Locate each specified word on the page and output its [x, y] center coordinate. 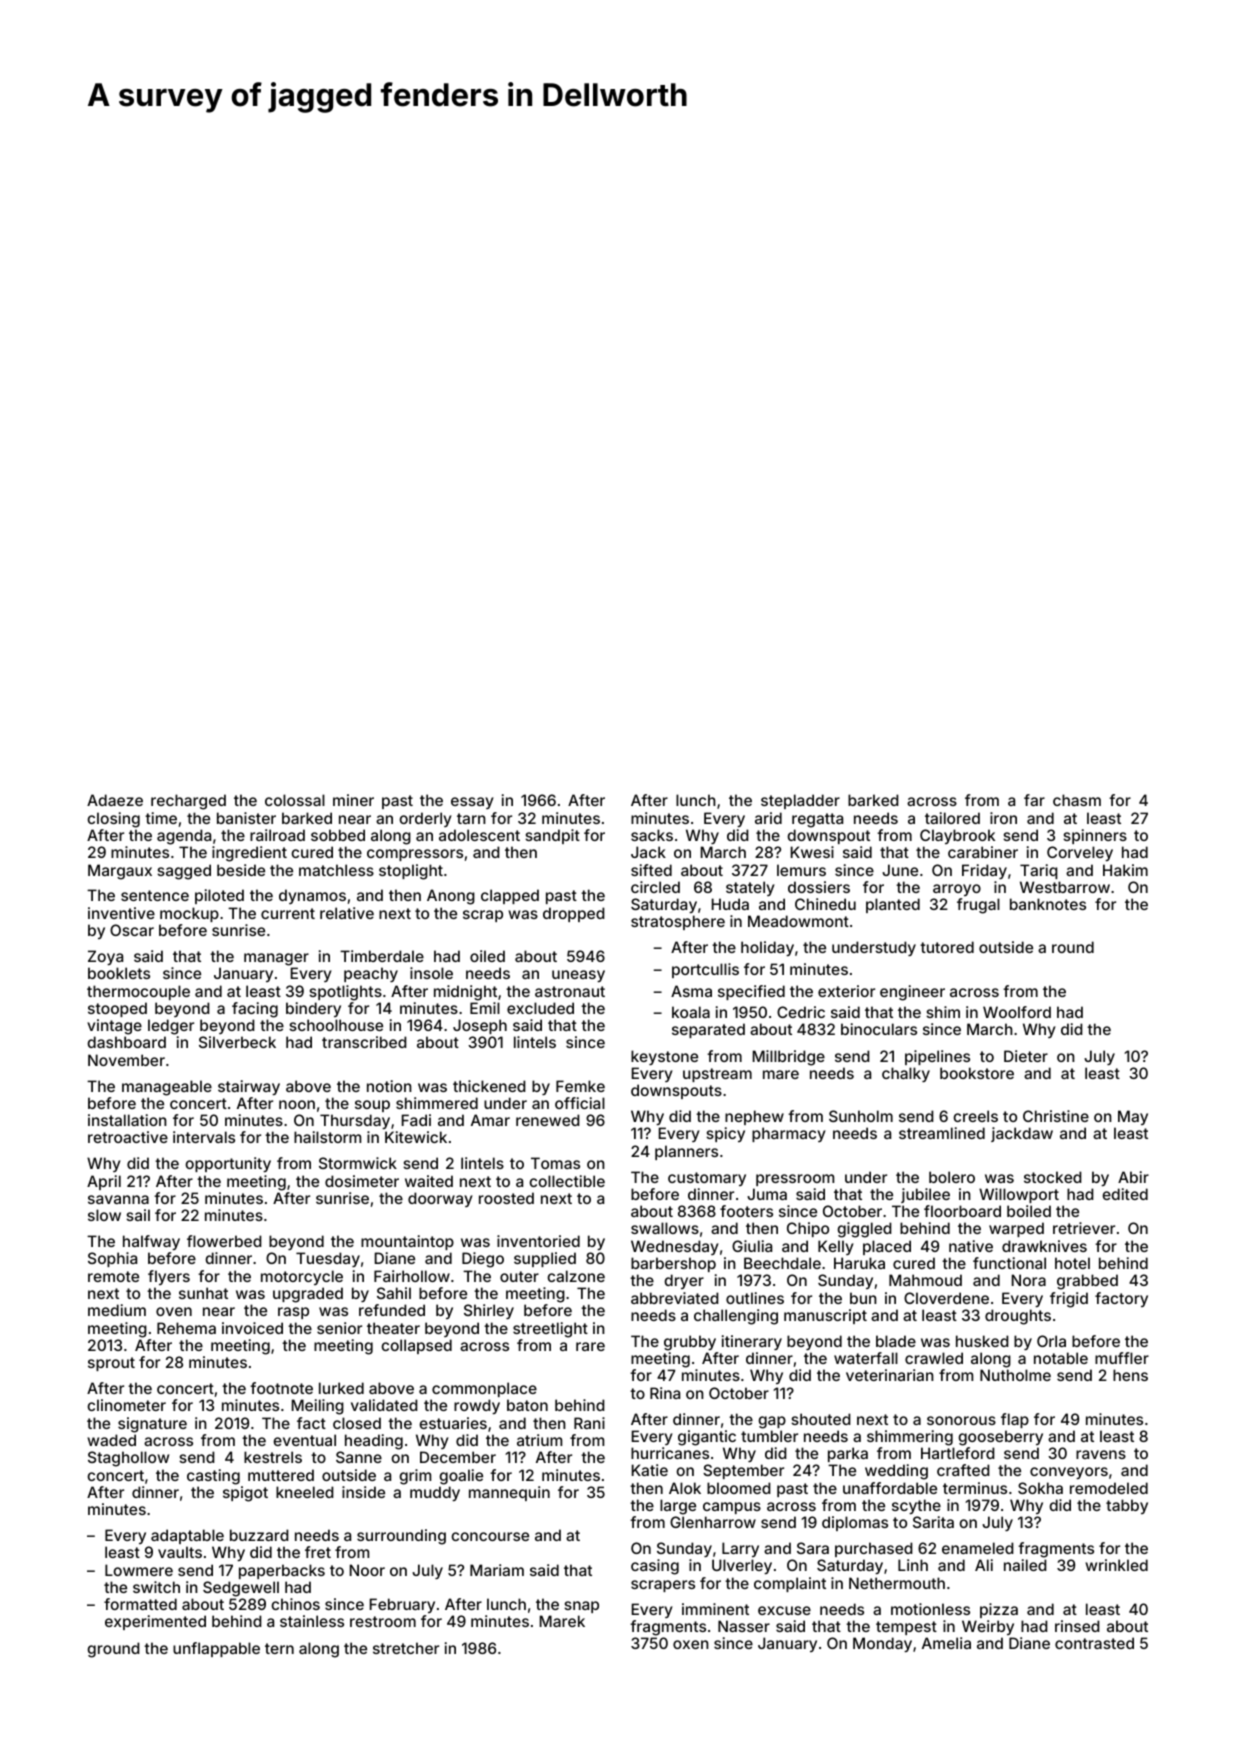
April [104, 1182]
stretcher [406, 1648]
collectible [567, 1181]
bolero [952, 1177]
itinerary [752, 1342]
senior [339, 1328]
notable [1061, 1358]
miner [353, 800]
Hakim [1125, 870]
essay [472, 803]
